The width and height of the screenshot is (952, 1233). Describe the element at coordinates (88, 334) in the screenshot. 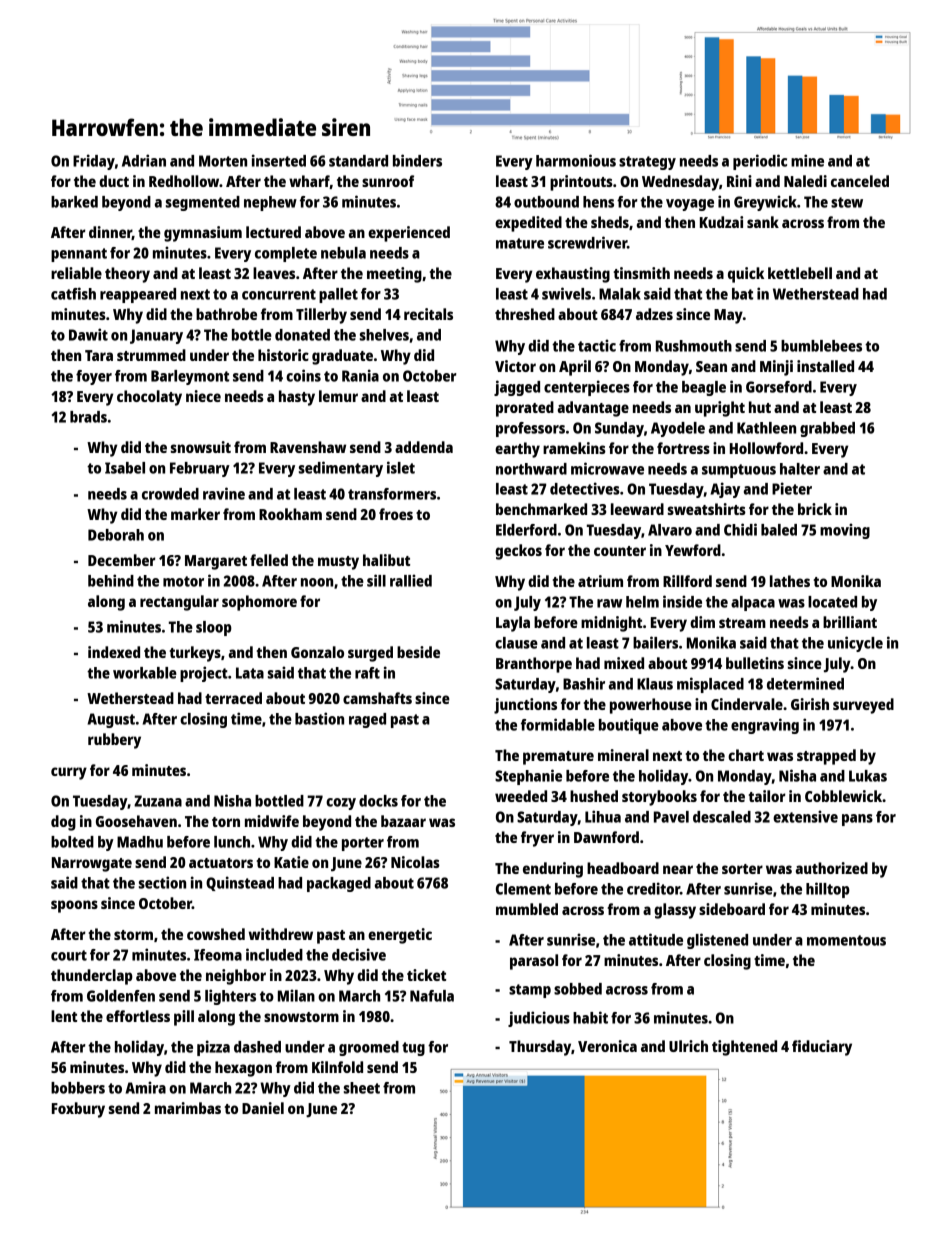

I see `Dawit` at that location.
